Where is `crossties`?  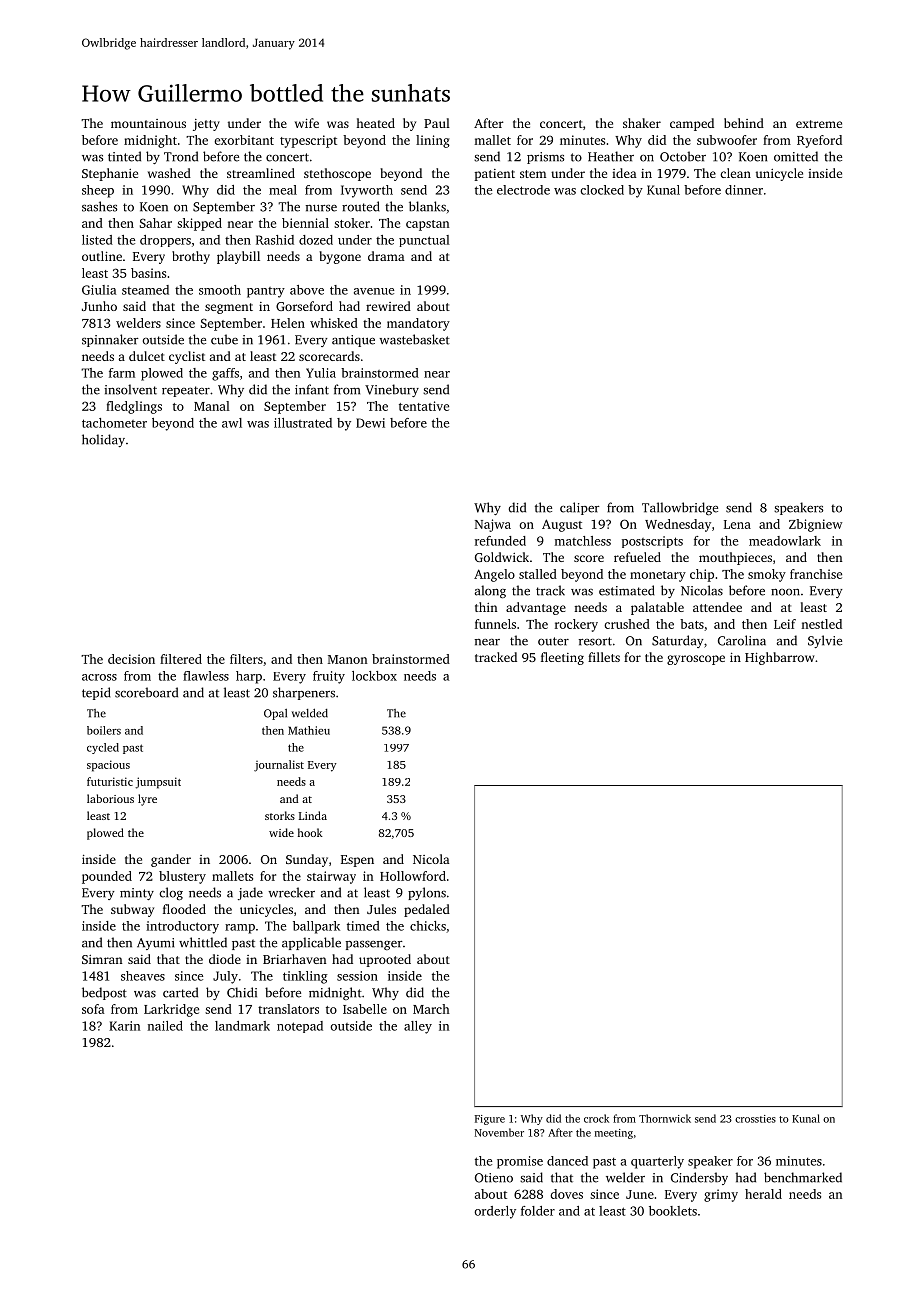
crossties is located at coordinates (755, 1119).
